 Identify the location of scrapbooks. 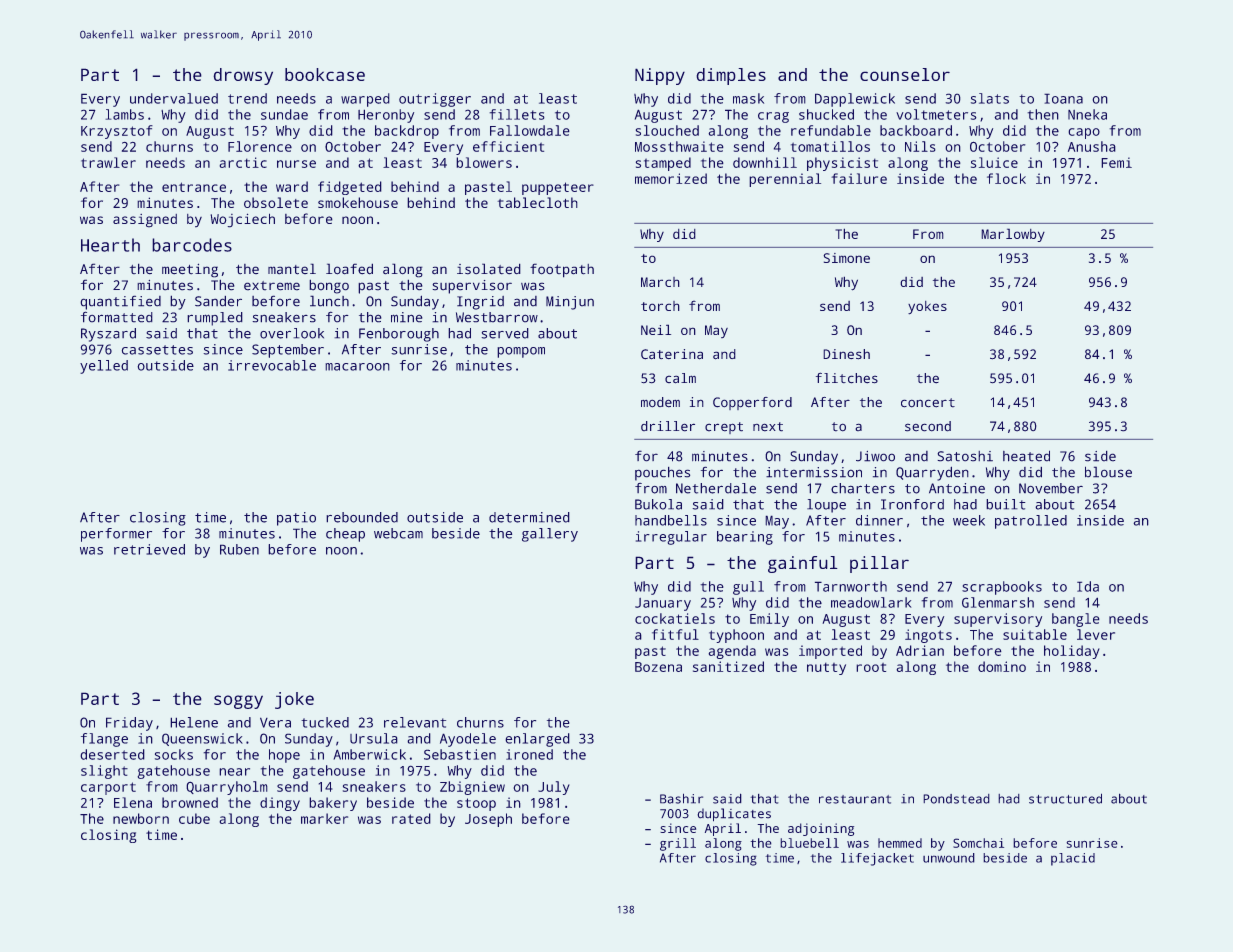
(1002, 588).
